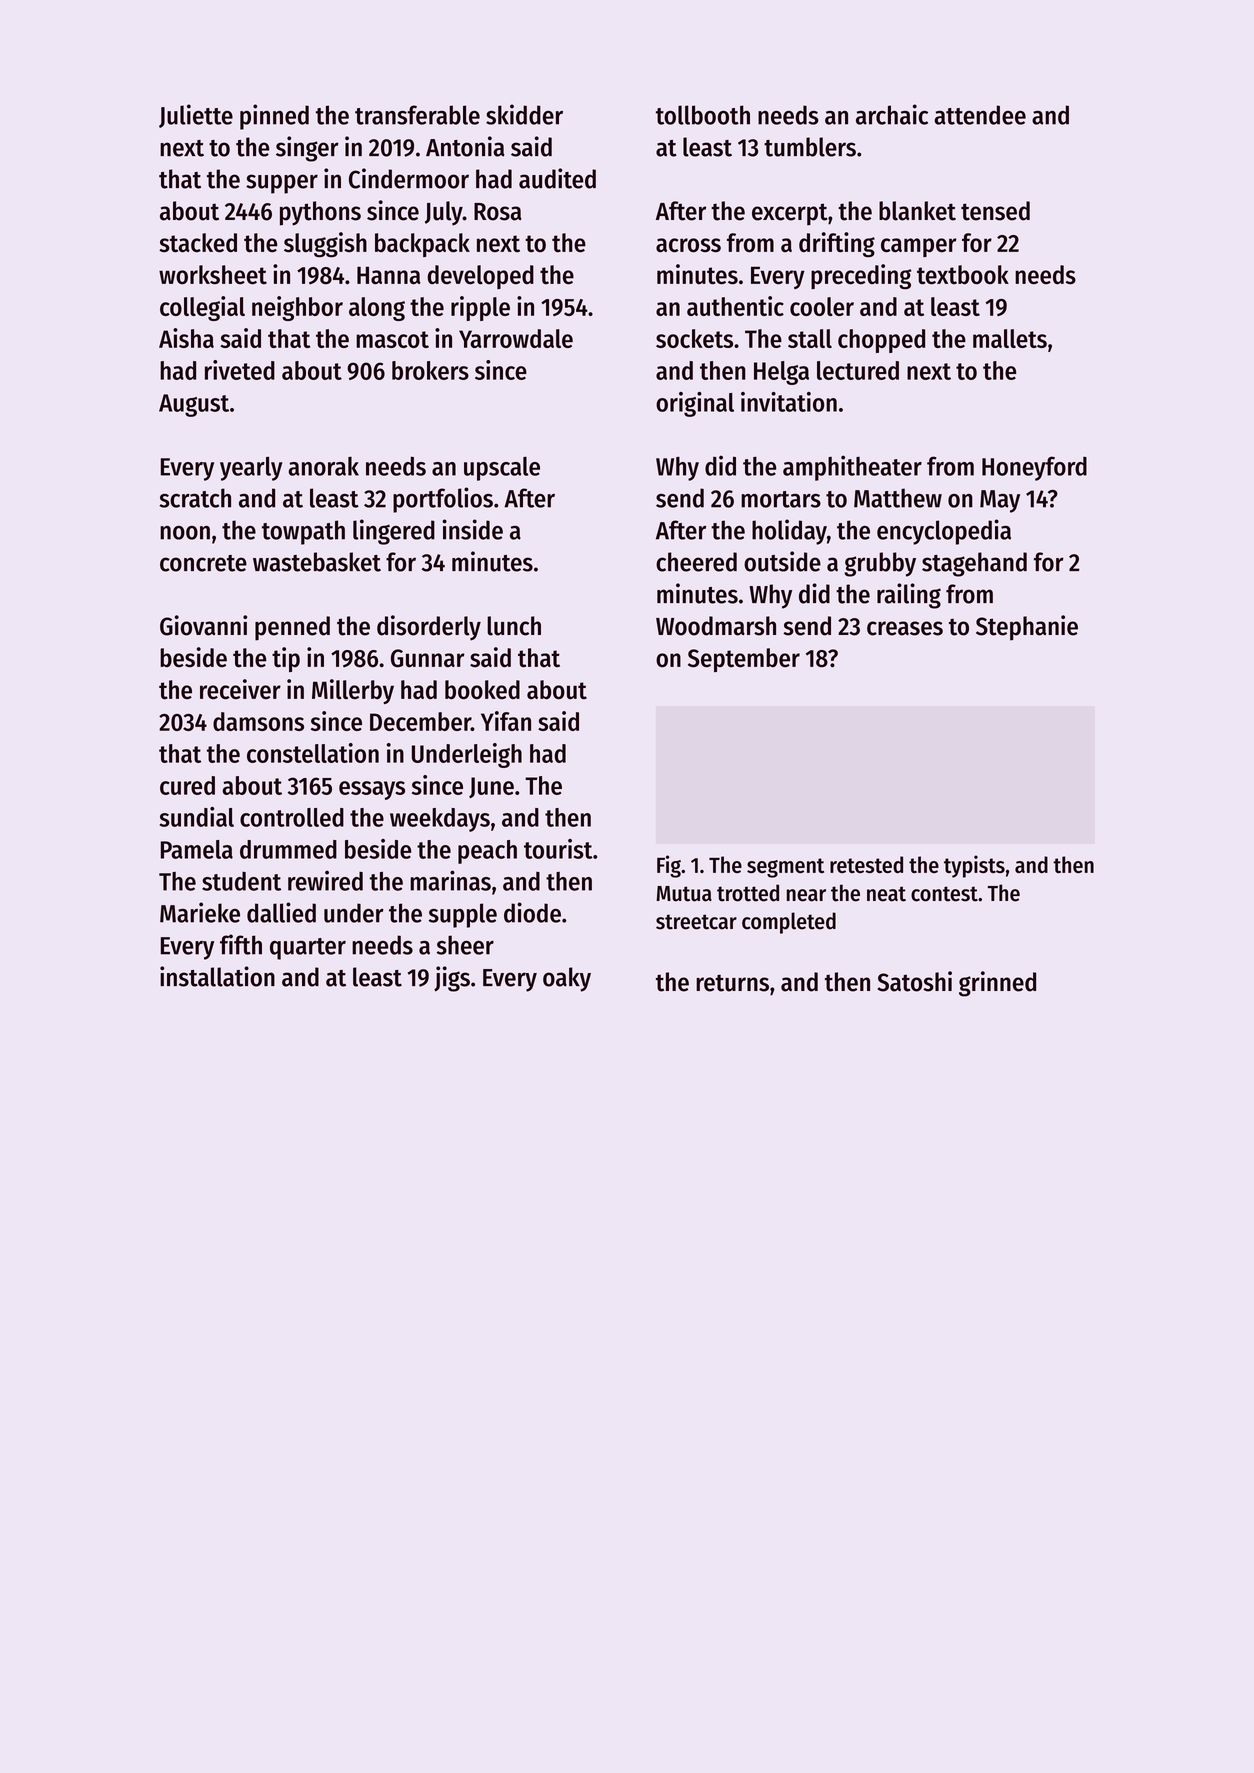 The image size is (1254, 1773). I want to click on typists, so click(974, 866).
